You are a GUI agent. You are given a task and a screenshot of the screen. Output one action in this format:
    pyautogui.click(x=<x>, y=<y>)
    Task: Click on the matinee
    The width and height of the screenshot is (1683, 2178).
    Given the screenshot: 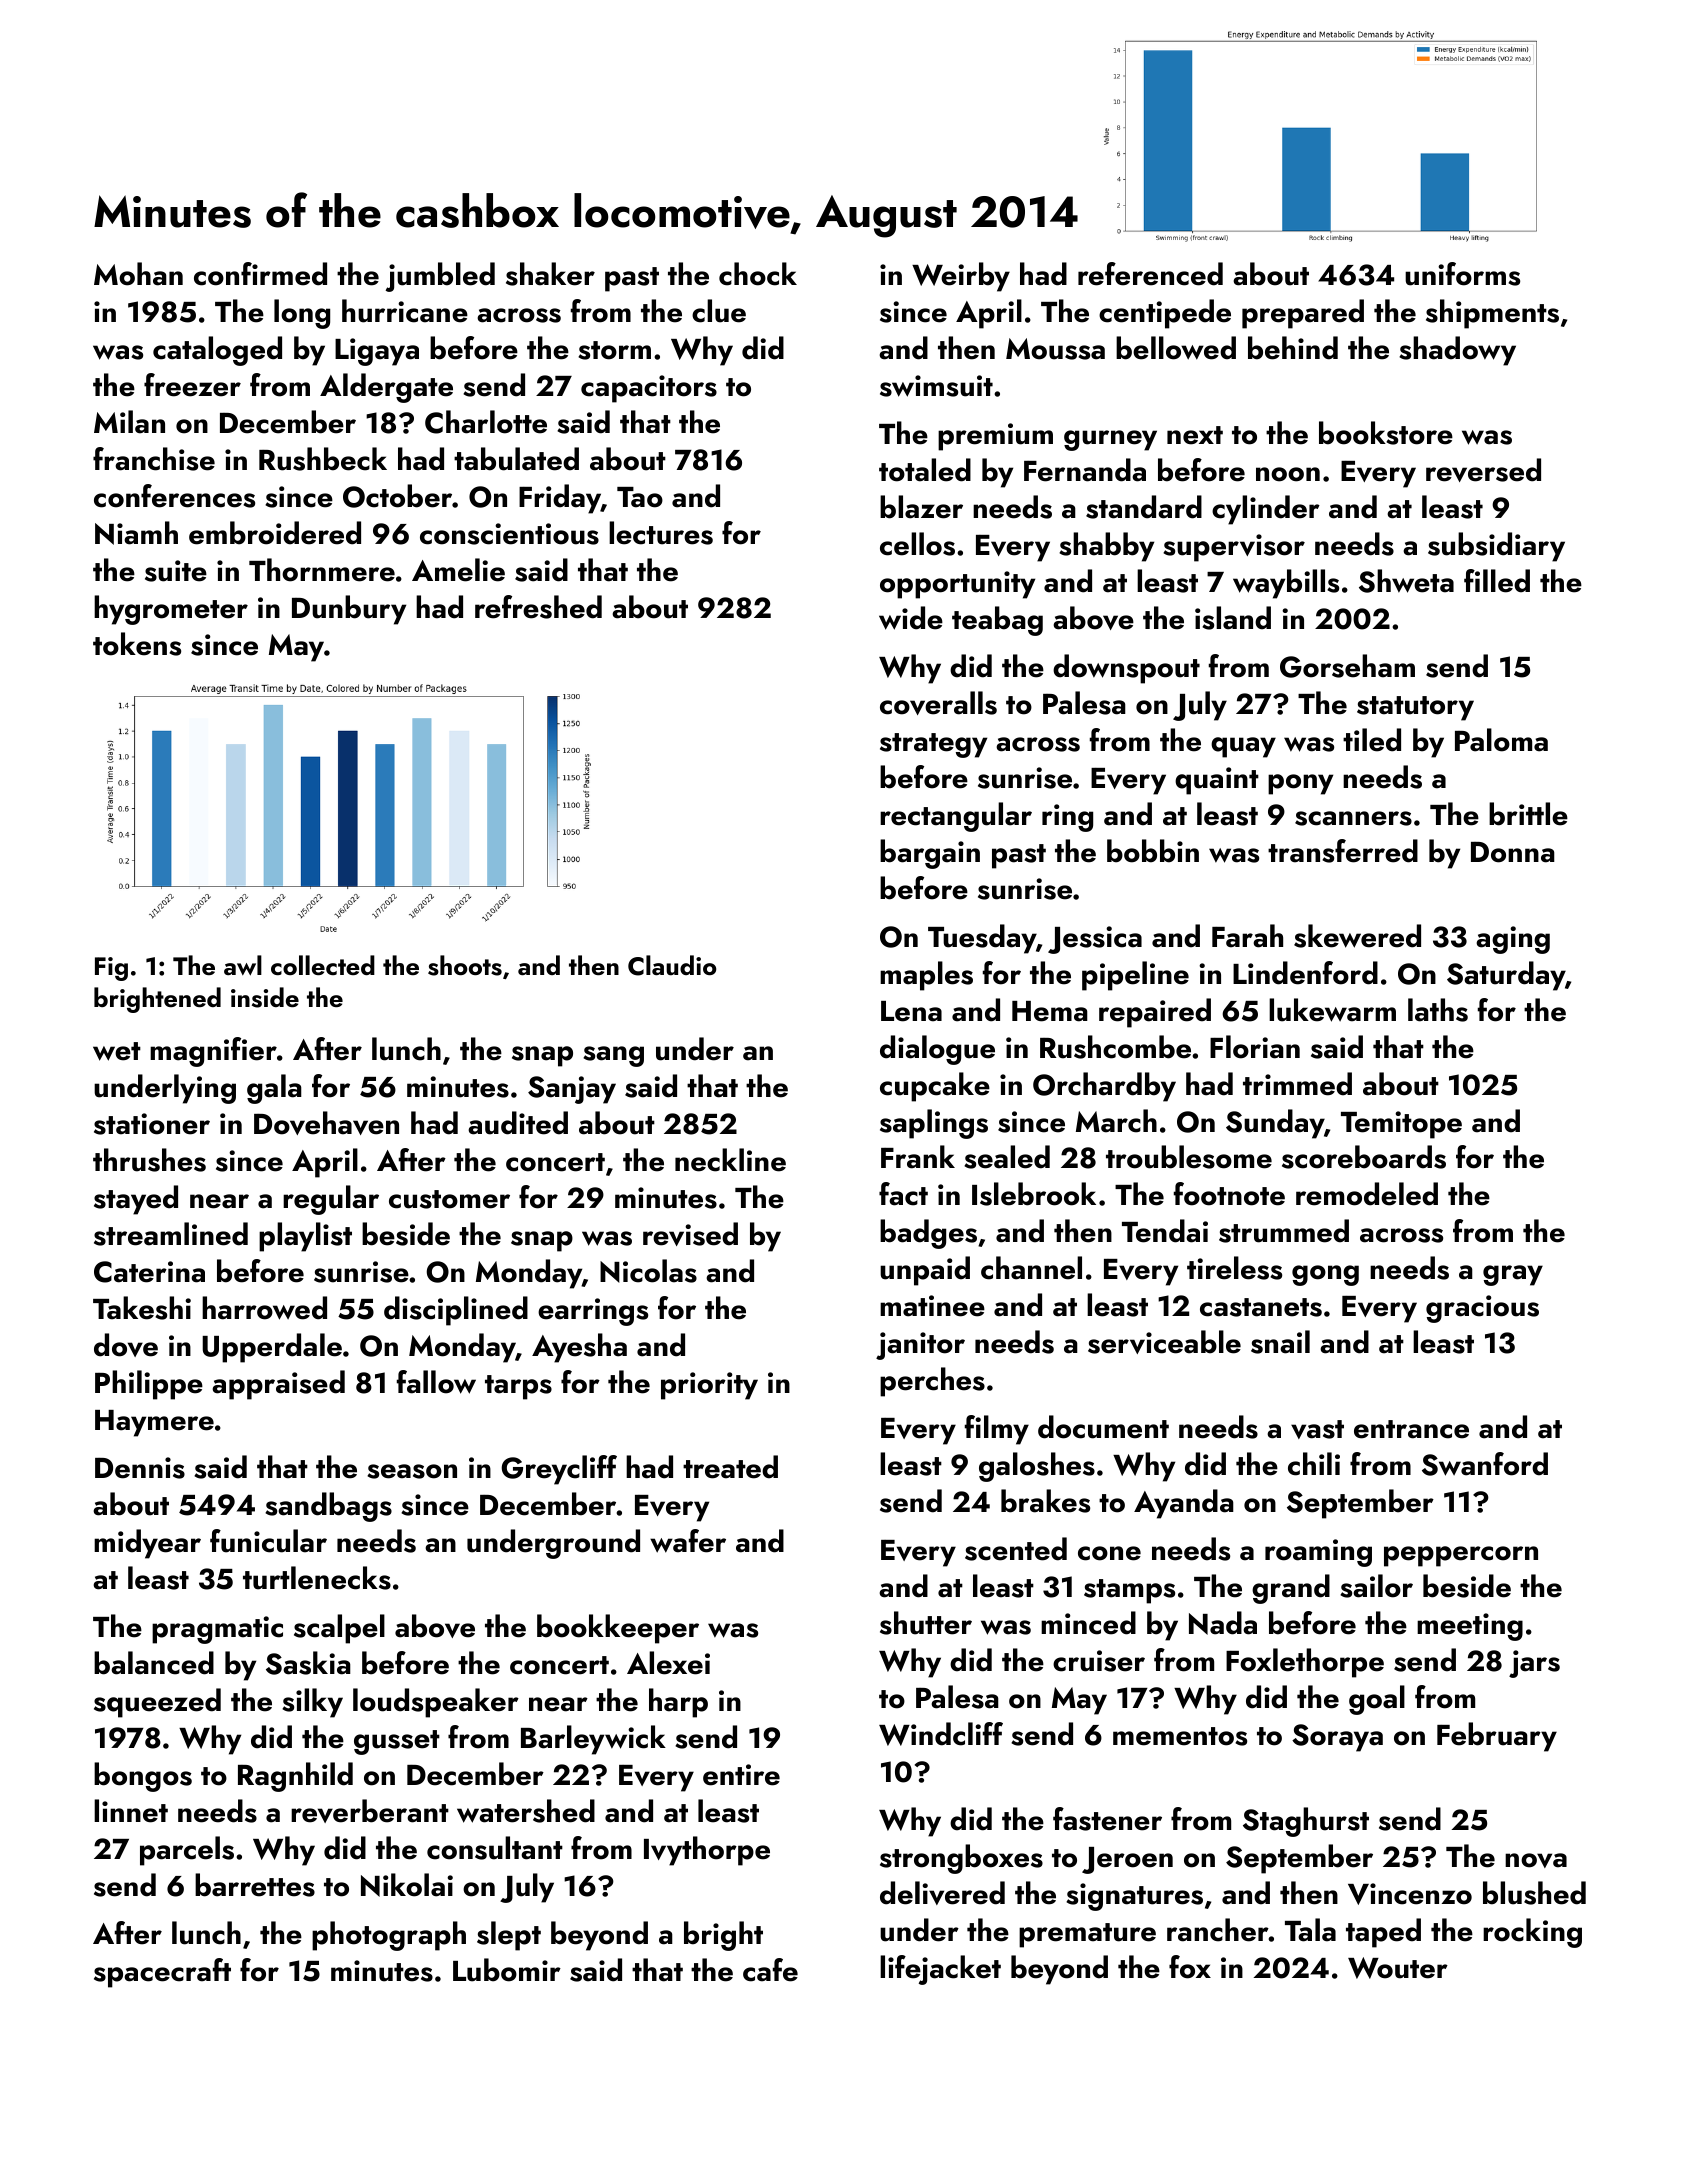 What is the action you would take?
    pyautogui.click(x=932, y=1306)
